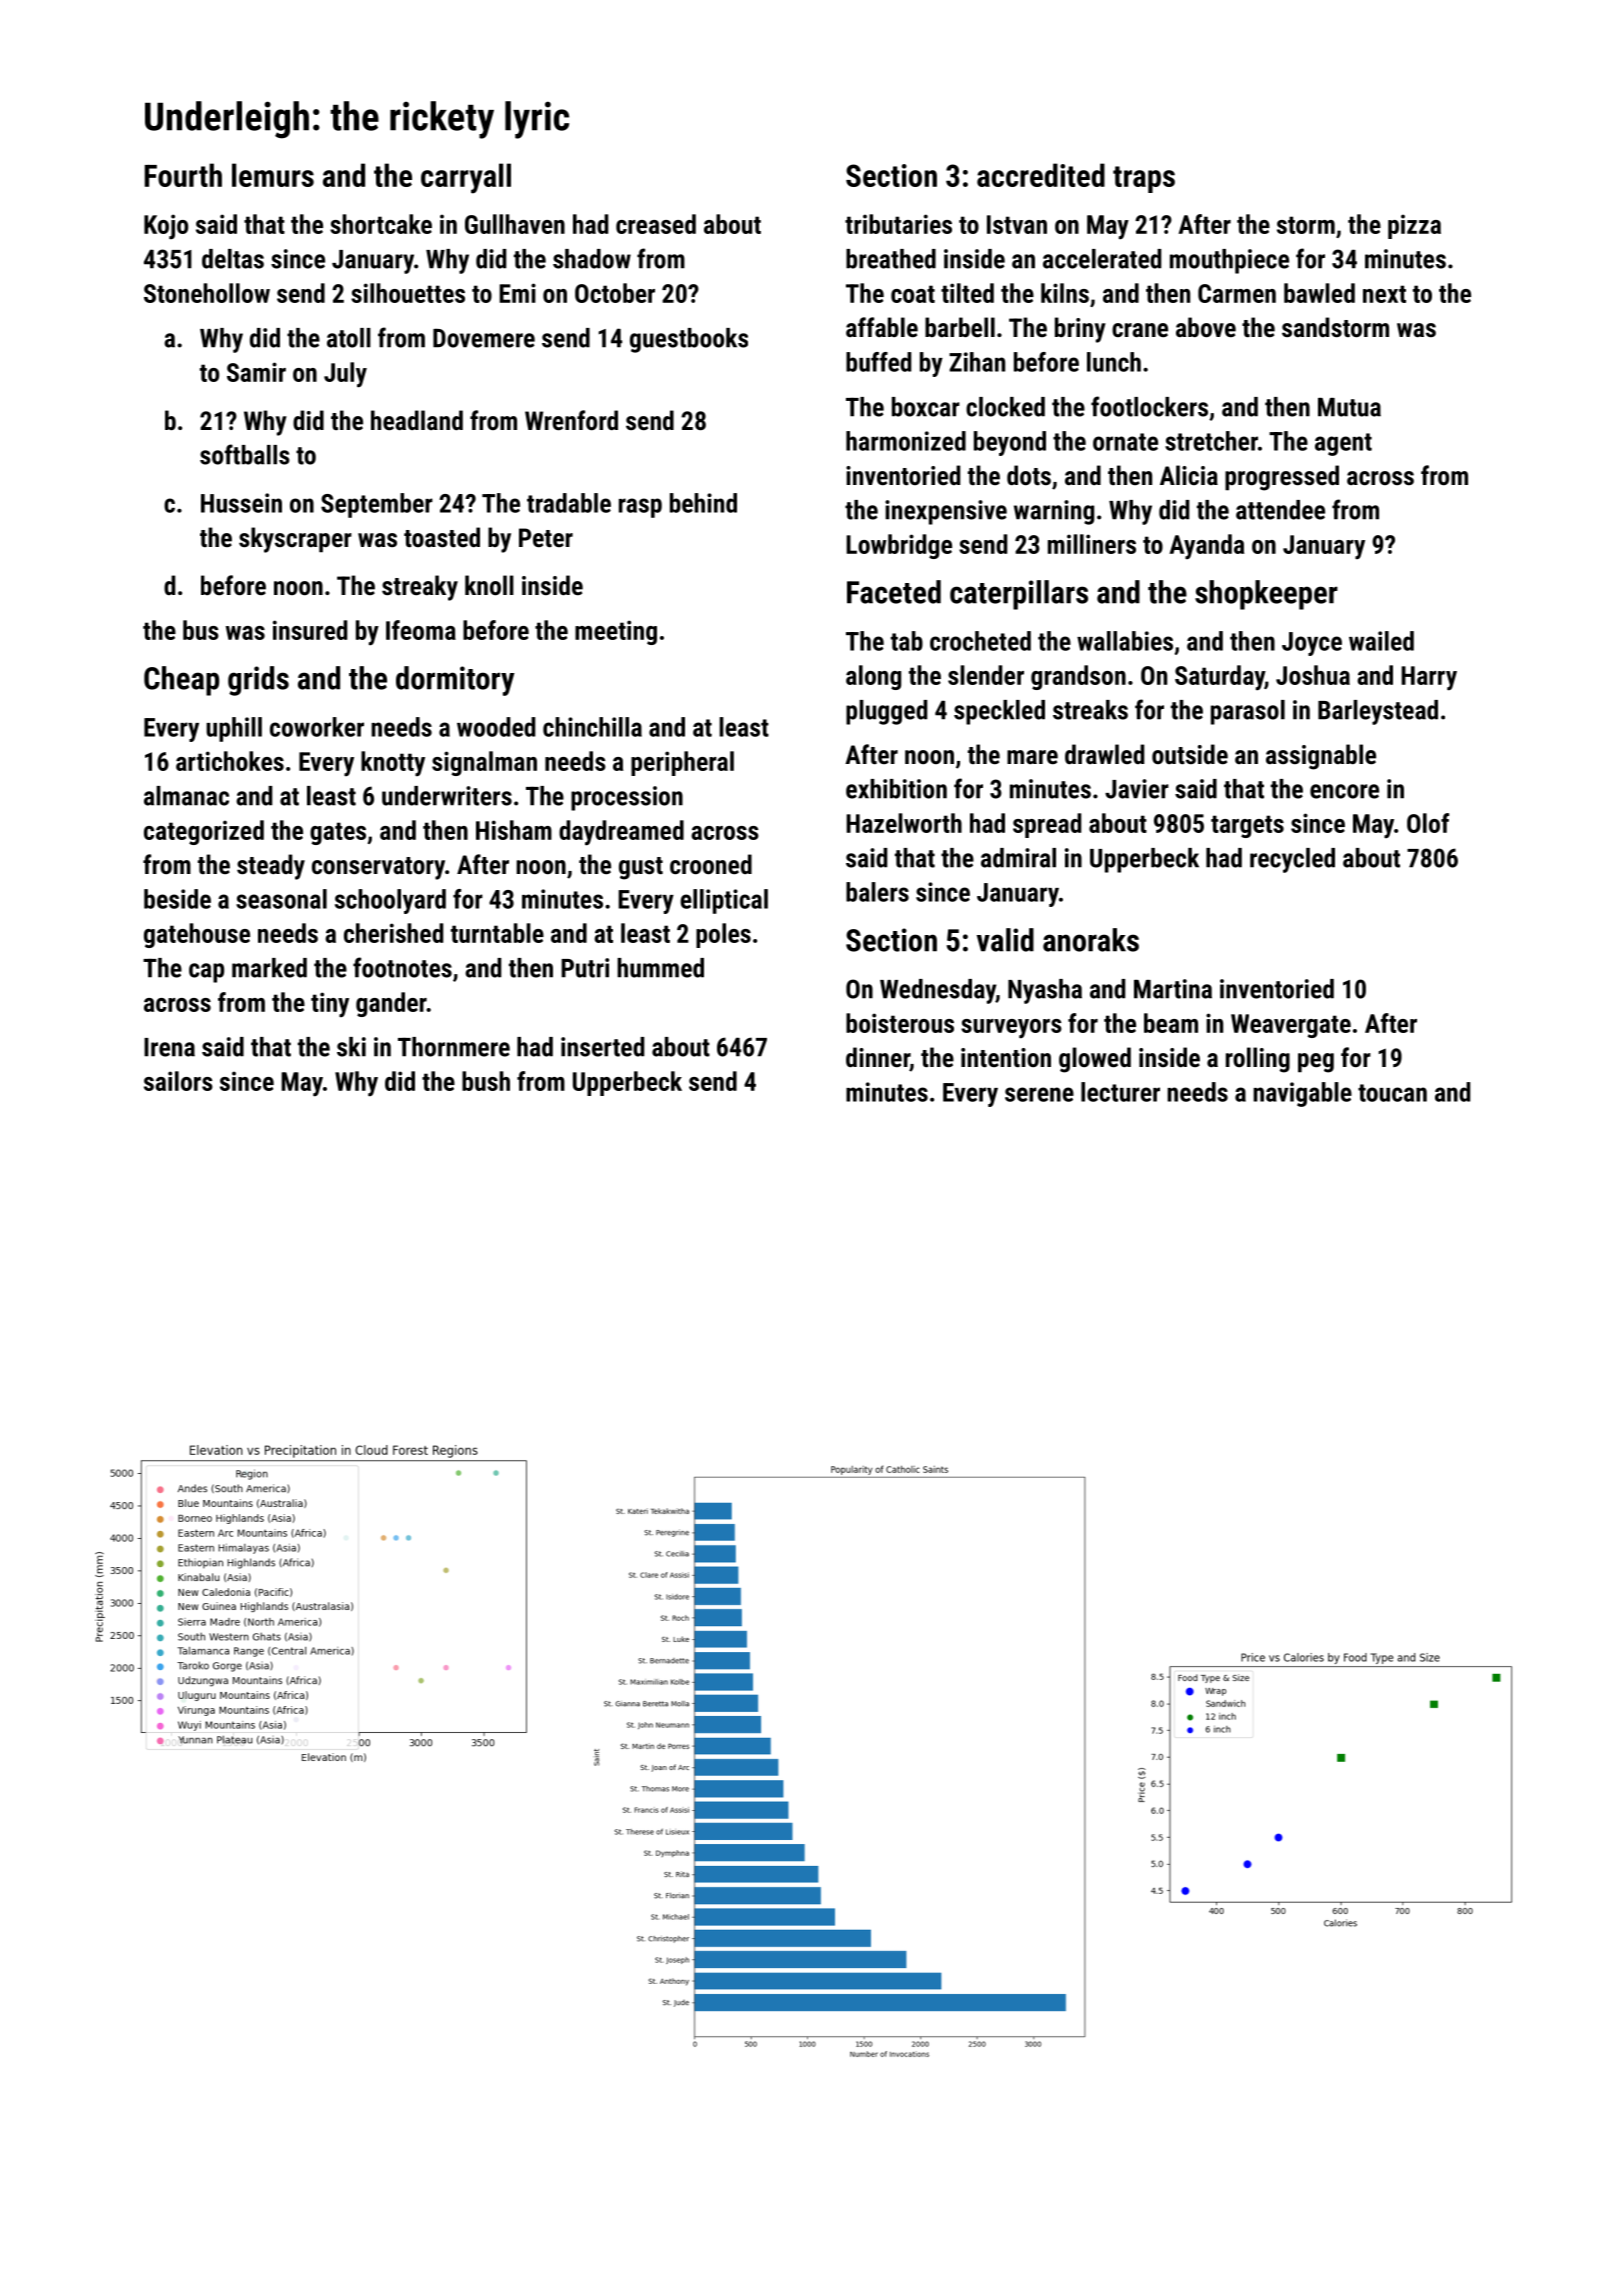 Image resolution: width=1620 pixels, height=2292 pixels. I want to click on plugged, so click(886, 712).
